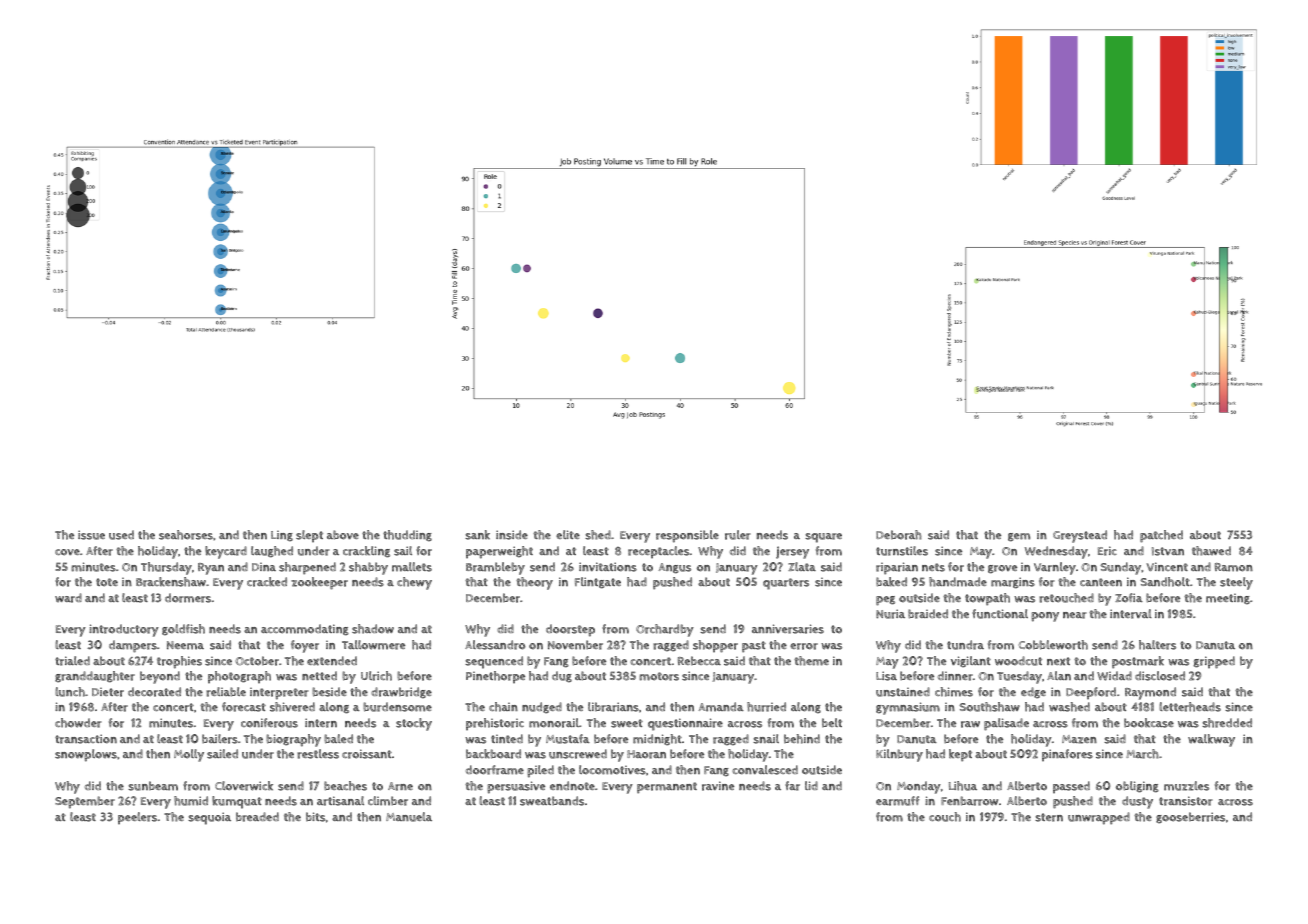 The width and height of the screenshot is (1308, 924). I want to click on disclosed, so click(1160, 676).
